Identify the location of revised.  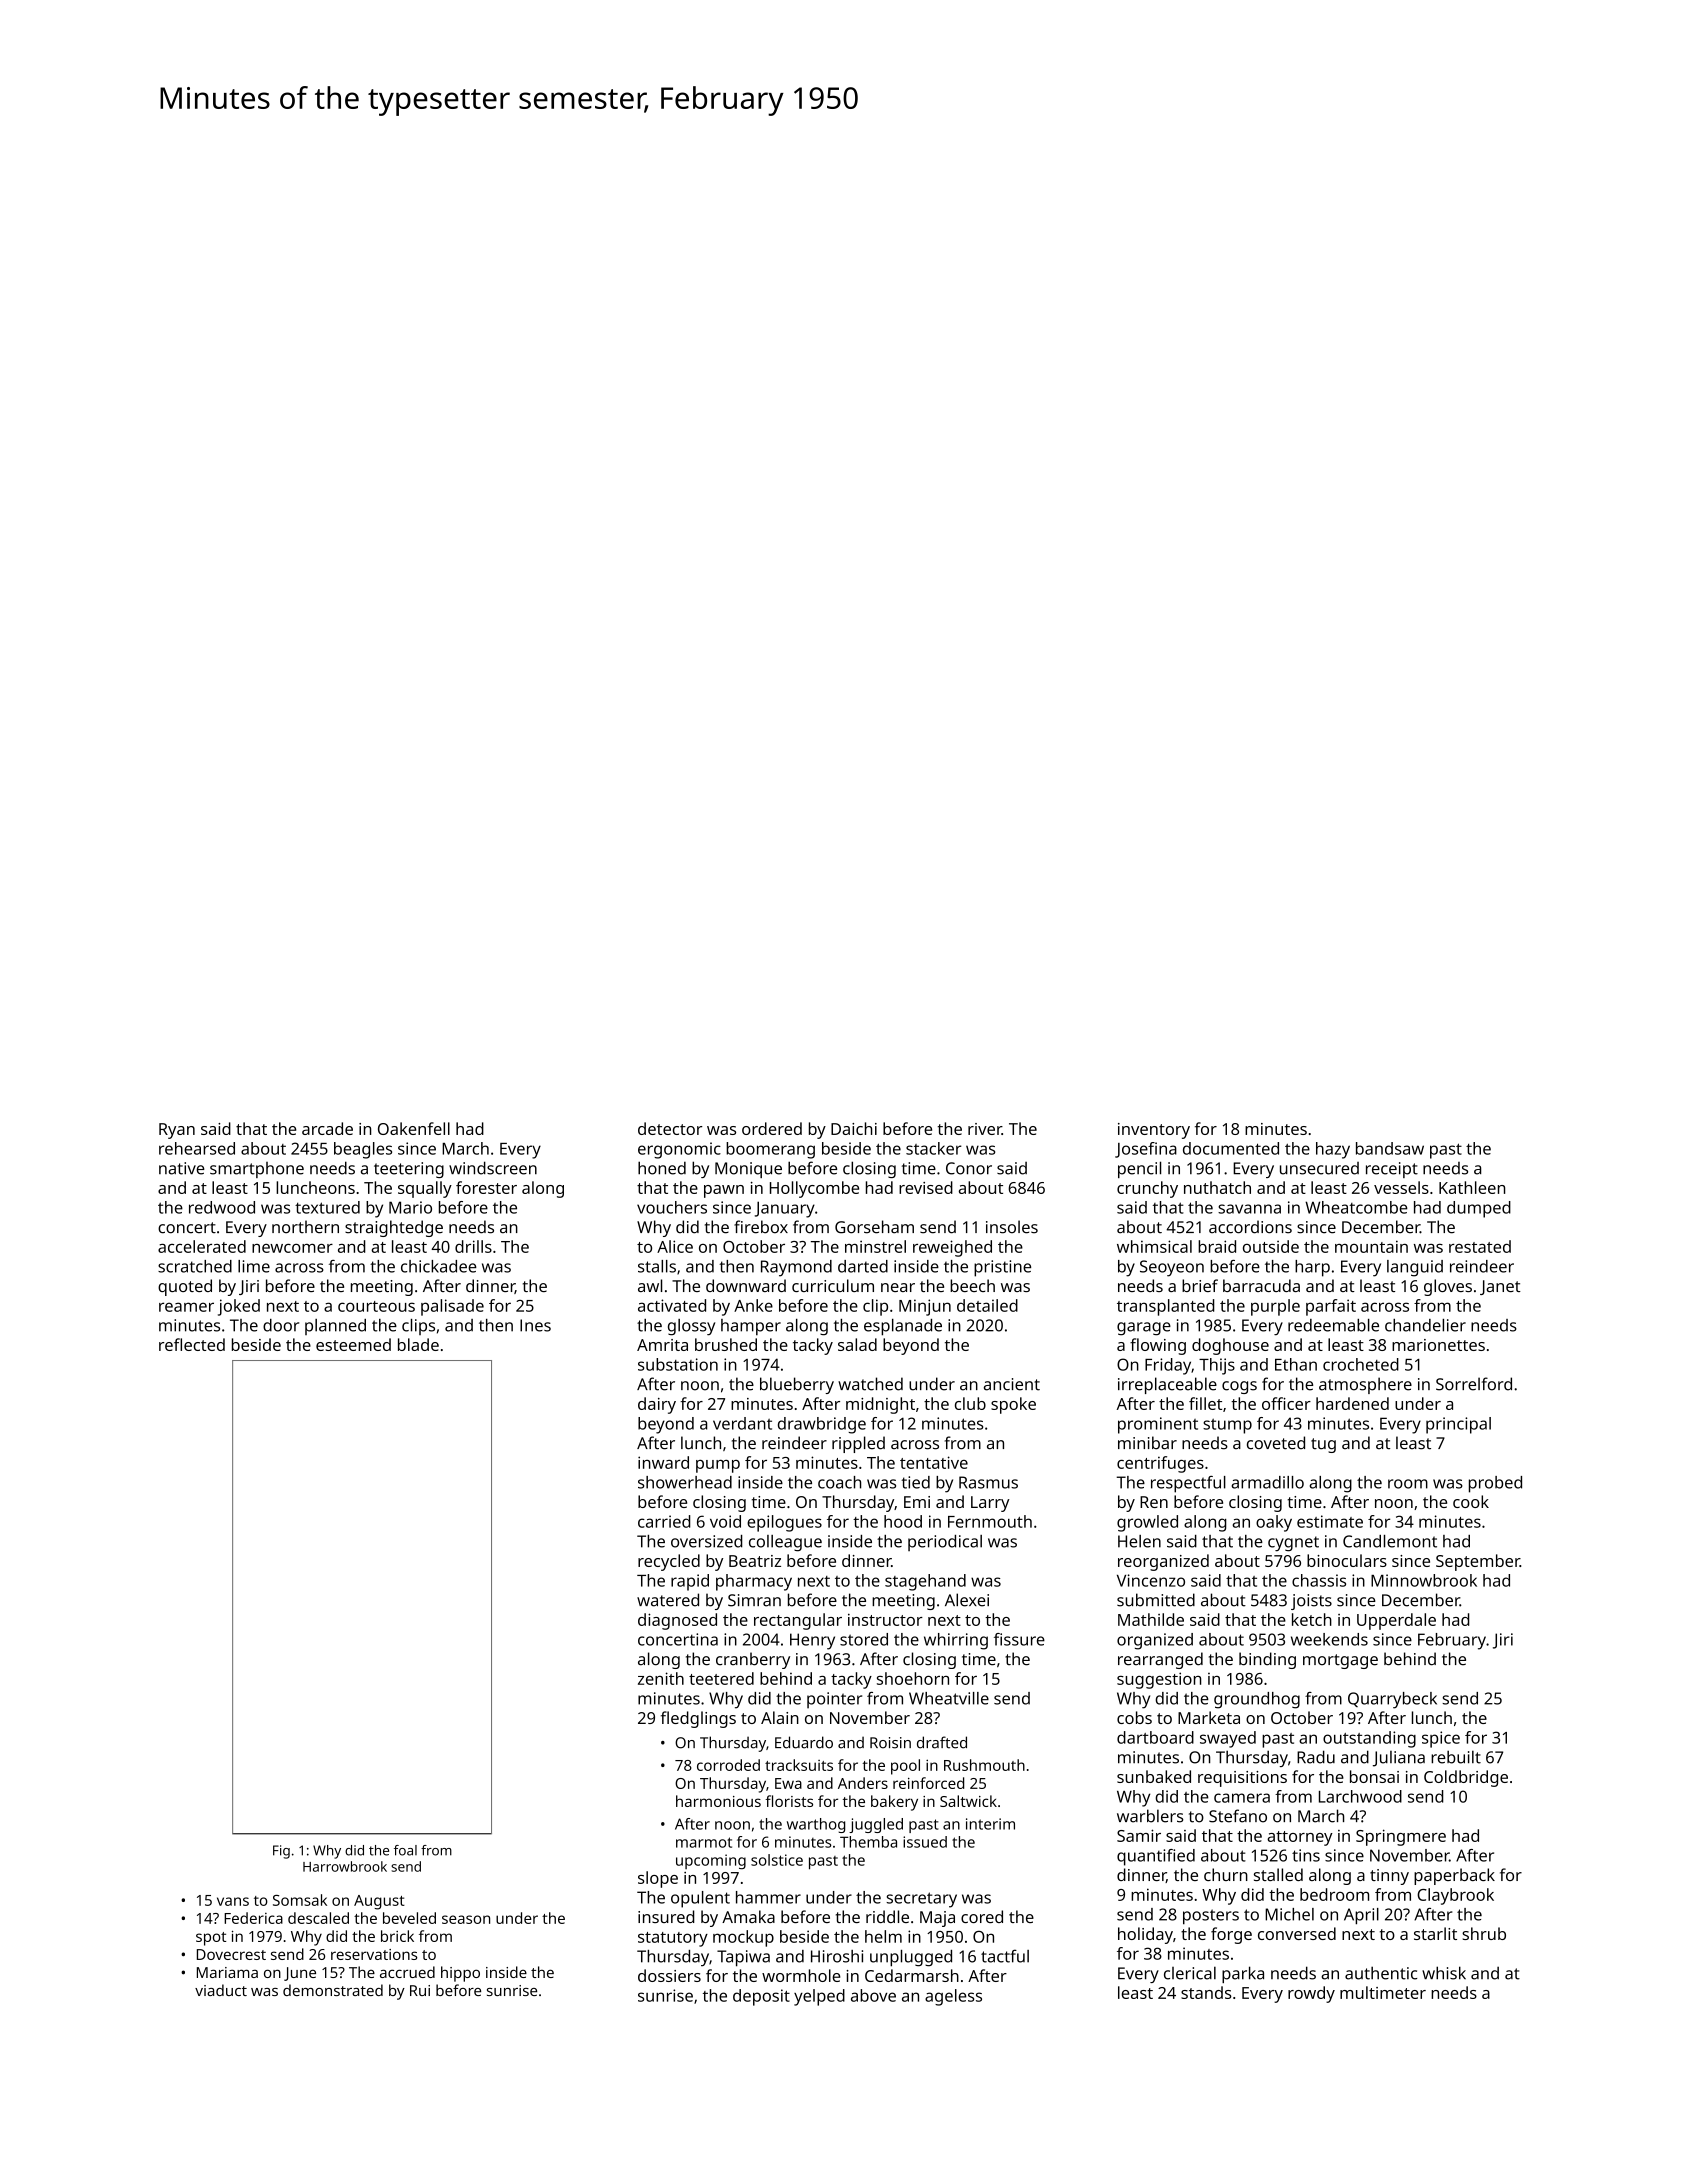
(926, 1187).
